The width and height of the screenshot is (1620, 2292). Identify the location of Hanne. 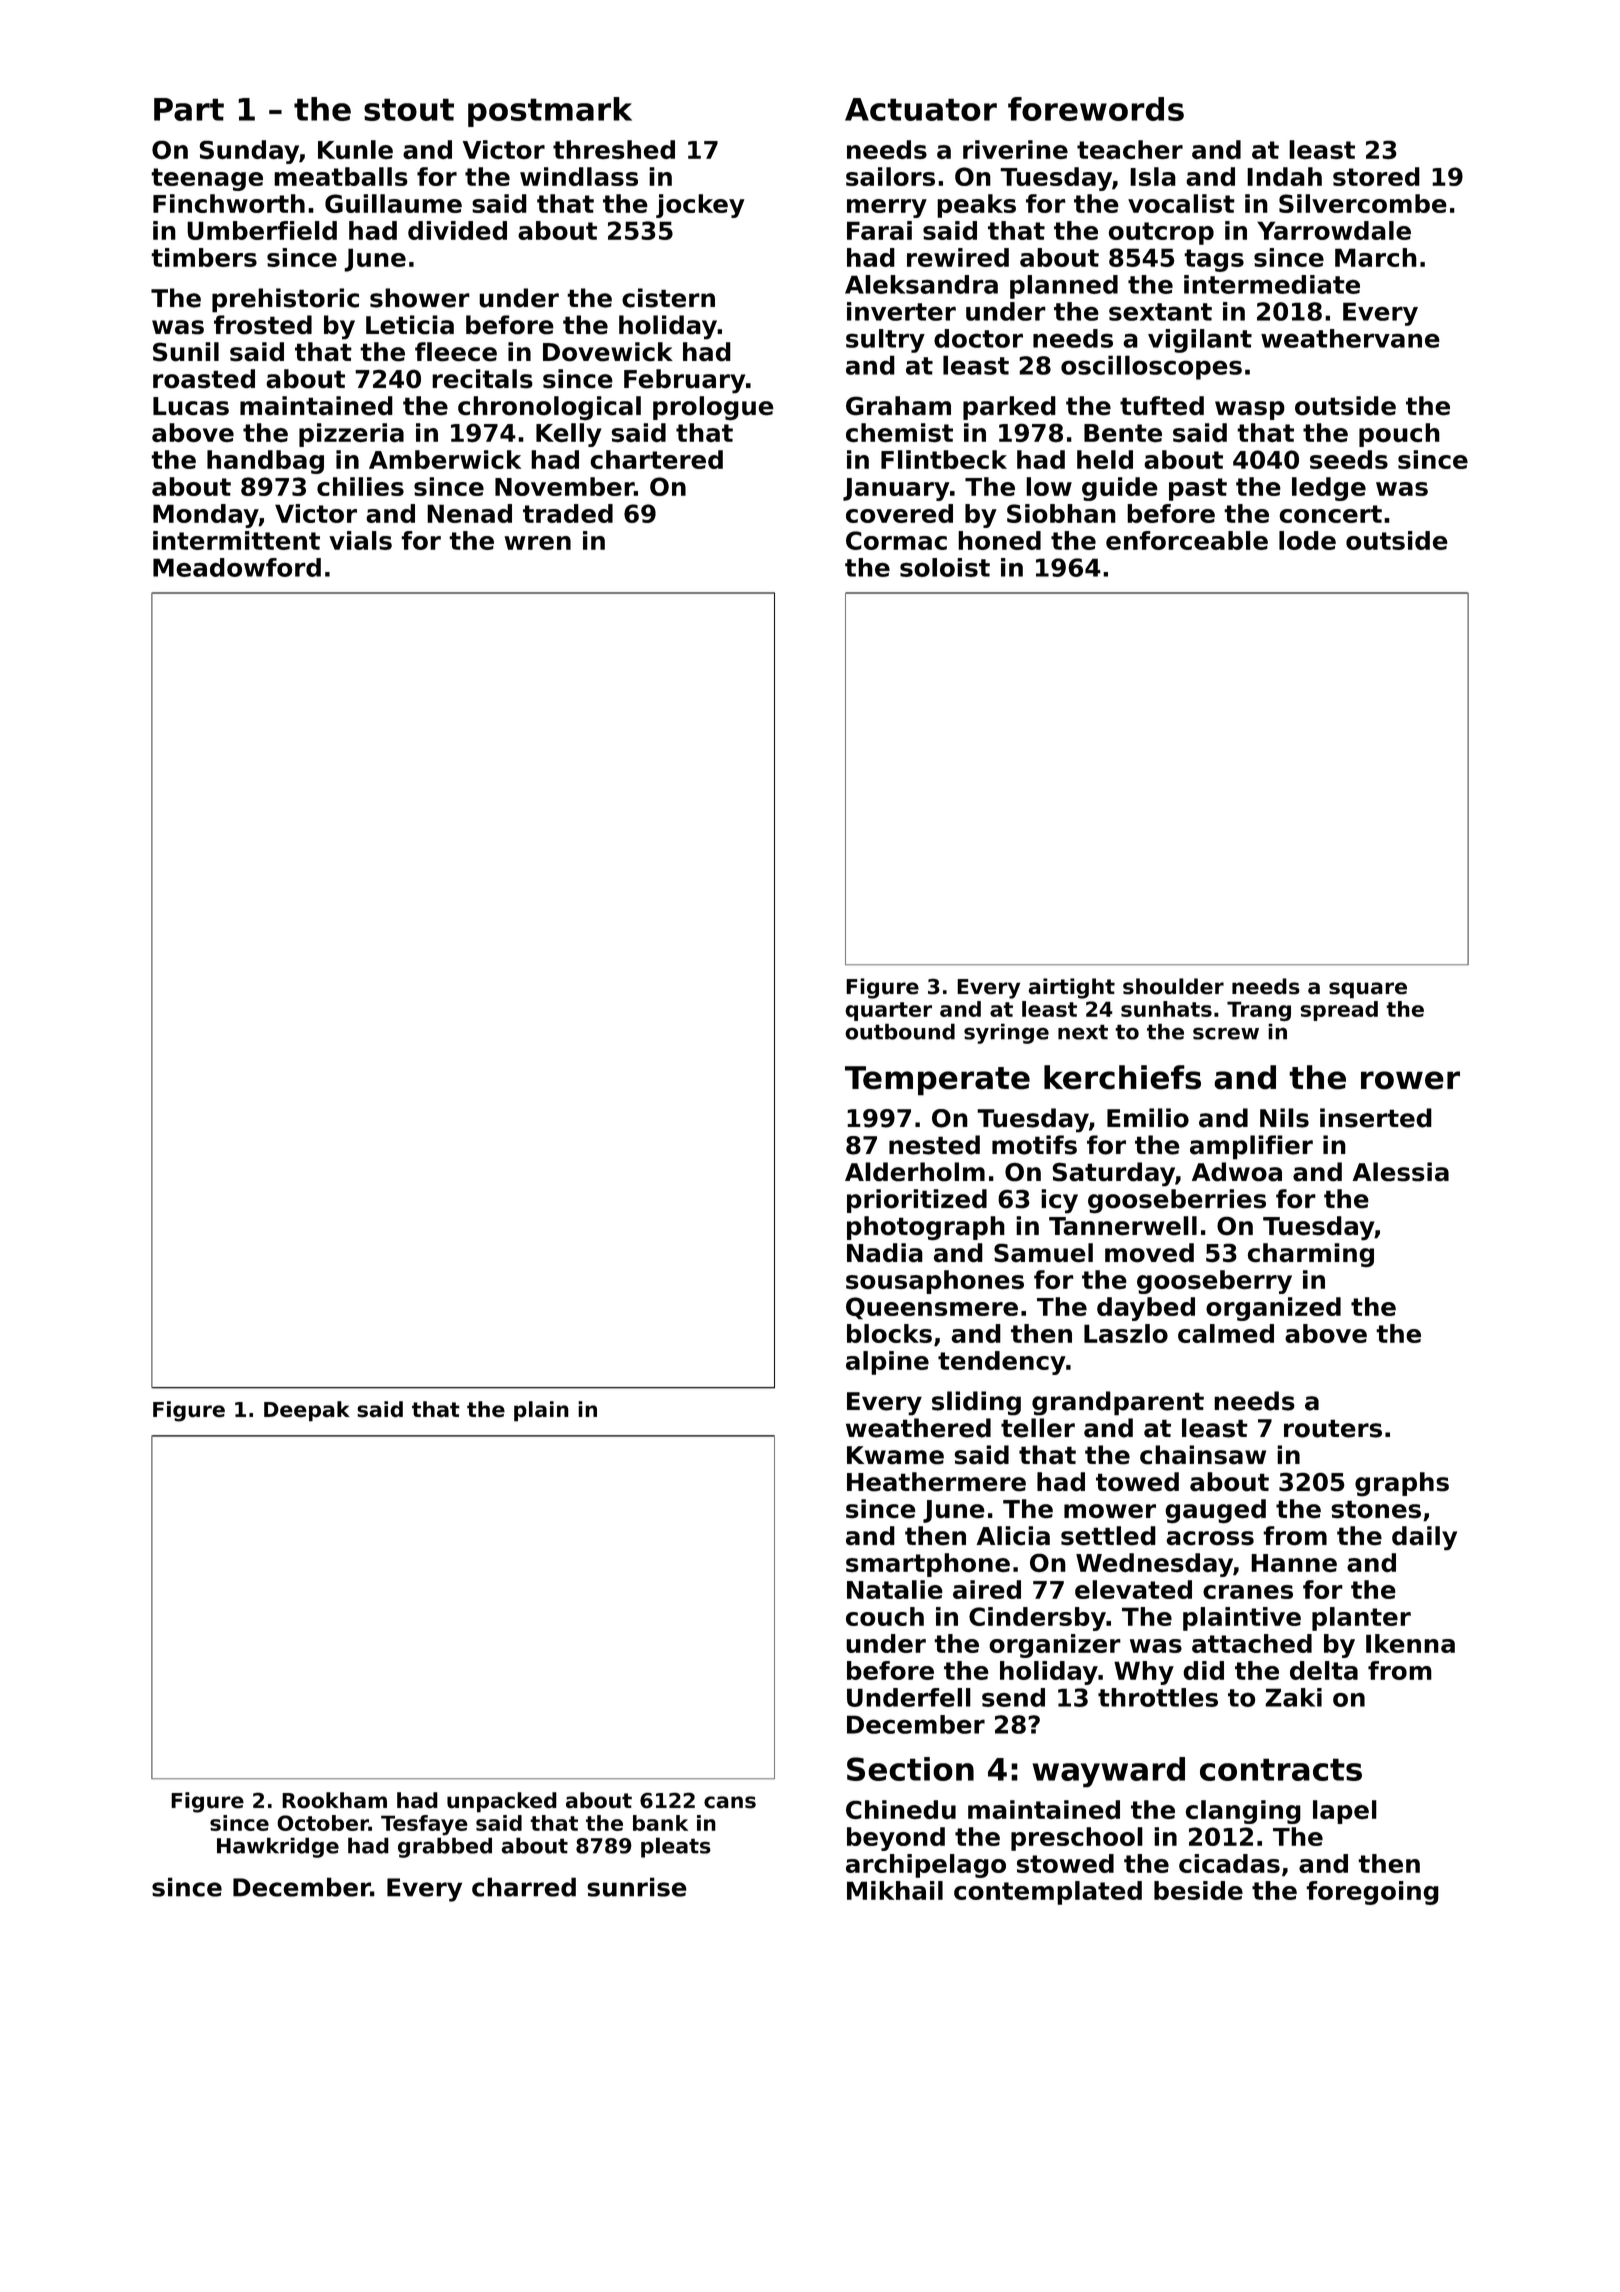
(1294, 1563).
